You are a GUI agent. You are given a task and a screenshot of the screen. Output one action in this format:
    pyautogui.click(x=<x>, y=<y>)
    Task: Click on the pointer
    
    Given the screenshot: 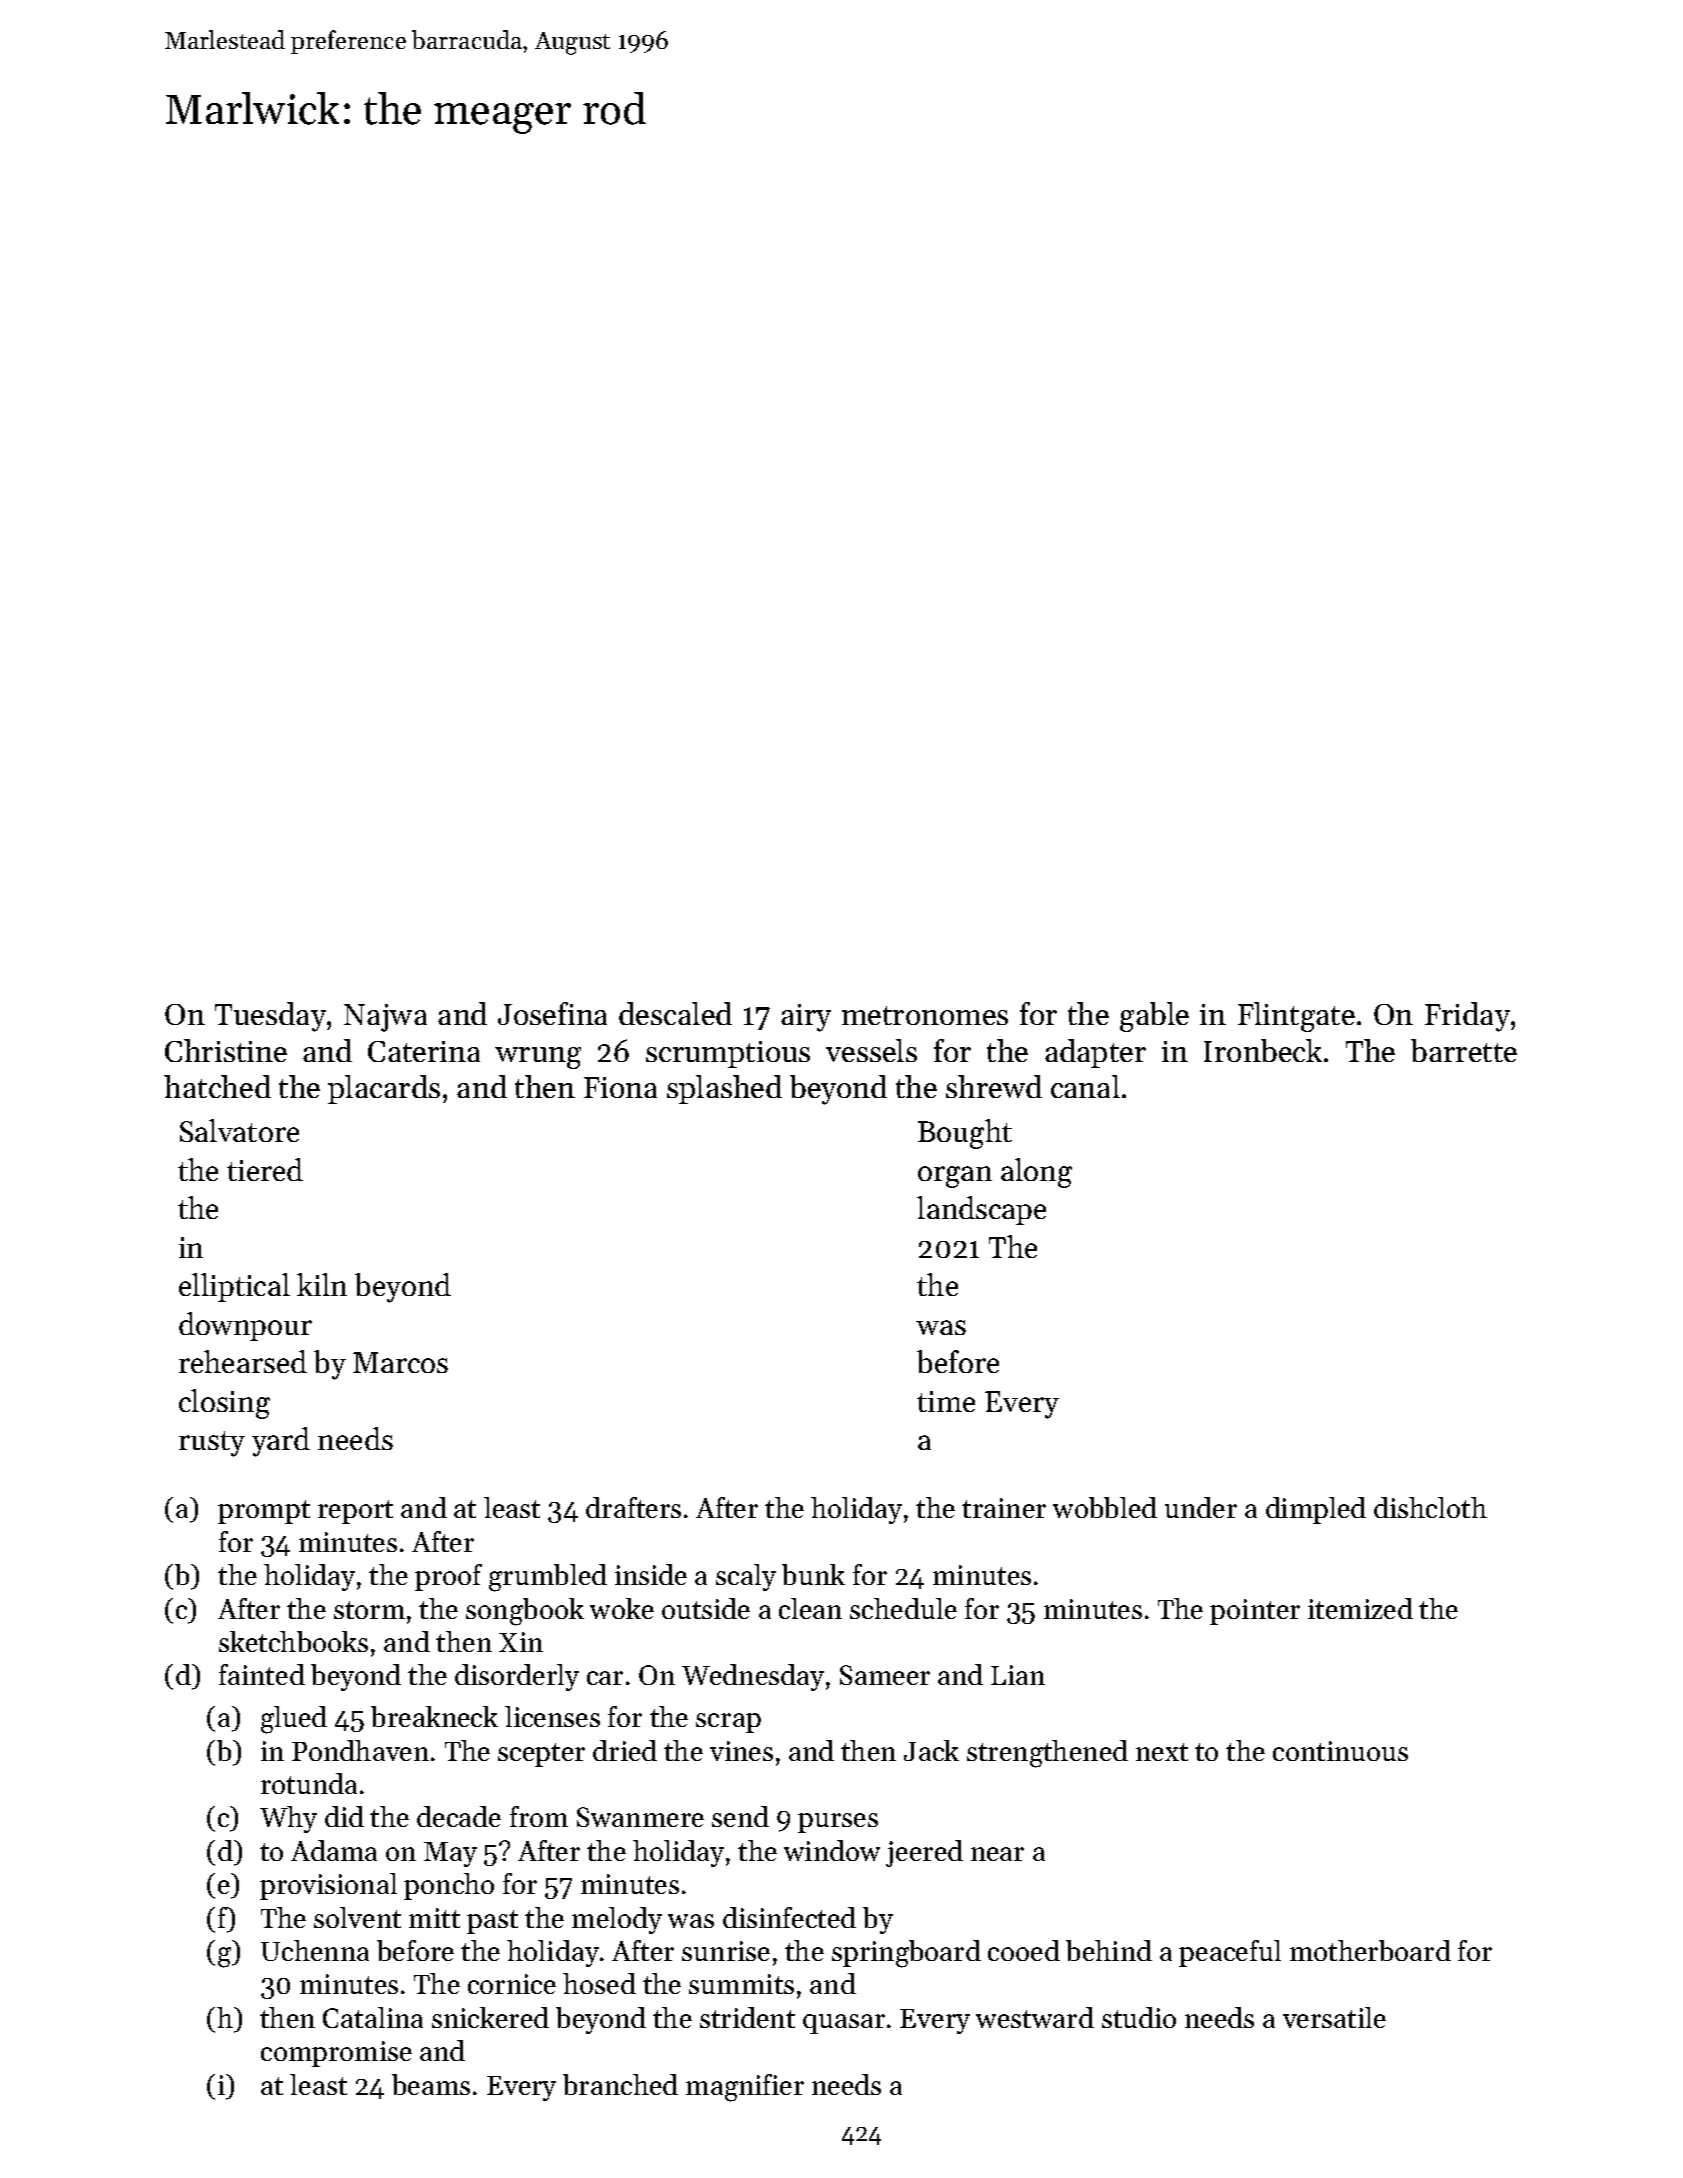 What is the action you would take?
    pyautogui.click(x=1255, y=1612)
